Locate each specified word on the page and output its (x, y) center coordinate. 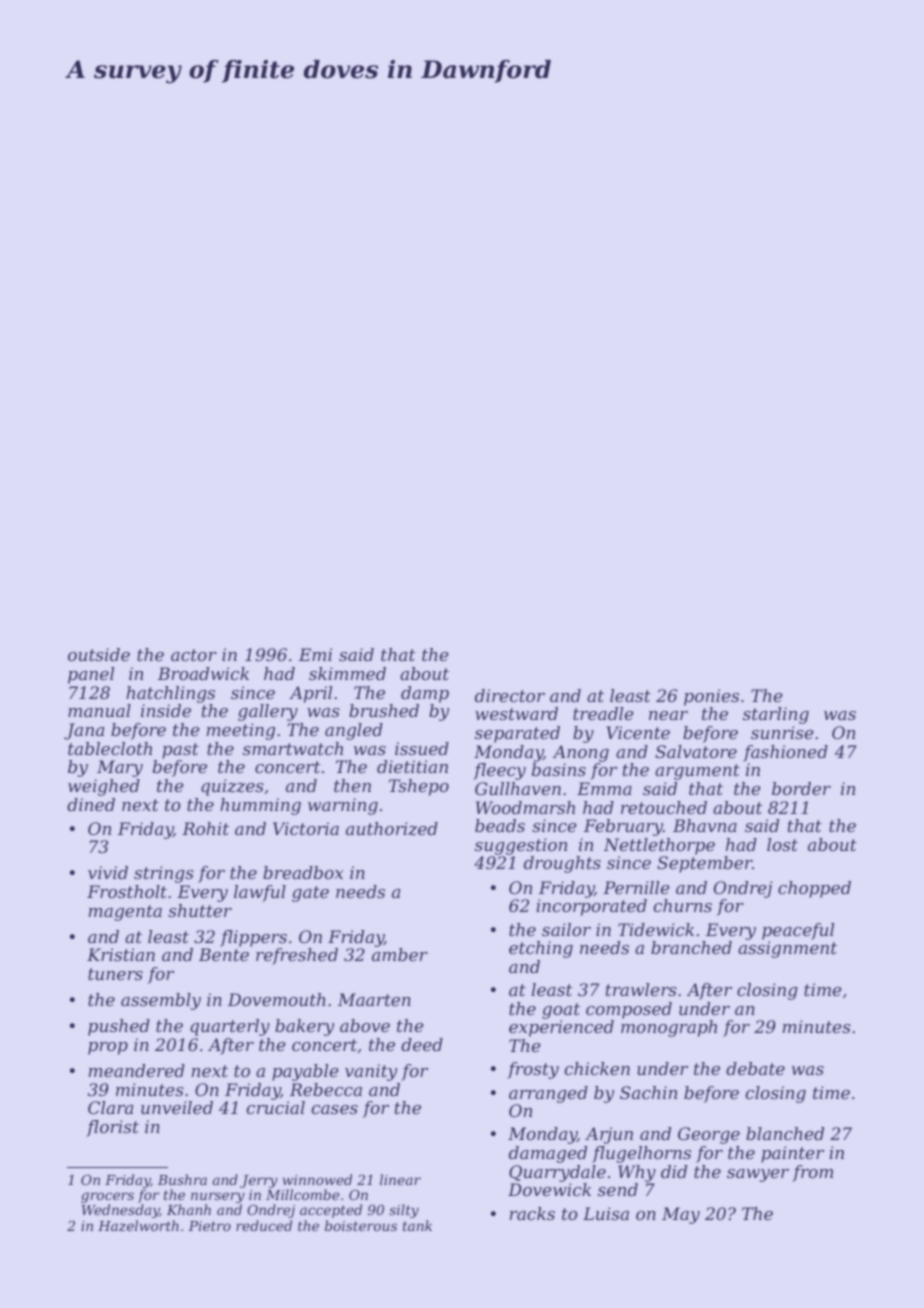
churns (682, 905)
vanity (371, 1072)
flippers (253, 938)
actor (194, 655)
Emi (315, 654)
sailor (566, 929)
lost (782, 844)
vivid (108, 872)
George (709, 1135)
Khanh (189, 1209)
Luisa (606, 1213)
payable (305, 1072)
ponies (711, 697)
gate (310, 894)
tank (417, 1225)
